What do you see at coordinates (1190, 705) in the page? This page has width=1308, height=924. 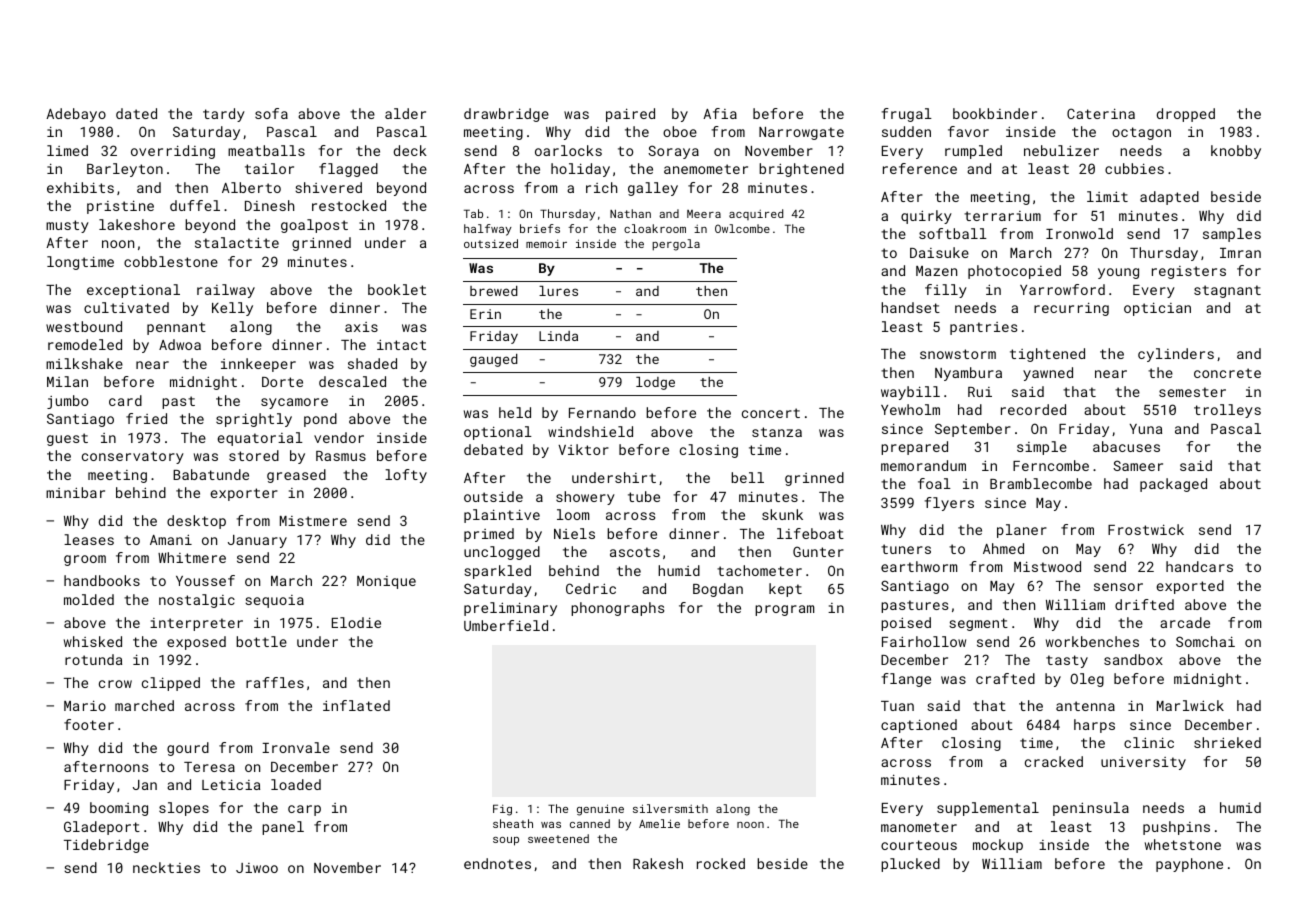 I see `Marlwick` at bounding box center [1190, 705].
